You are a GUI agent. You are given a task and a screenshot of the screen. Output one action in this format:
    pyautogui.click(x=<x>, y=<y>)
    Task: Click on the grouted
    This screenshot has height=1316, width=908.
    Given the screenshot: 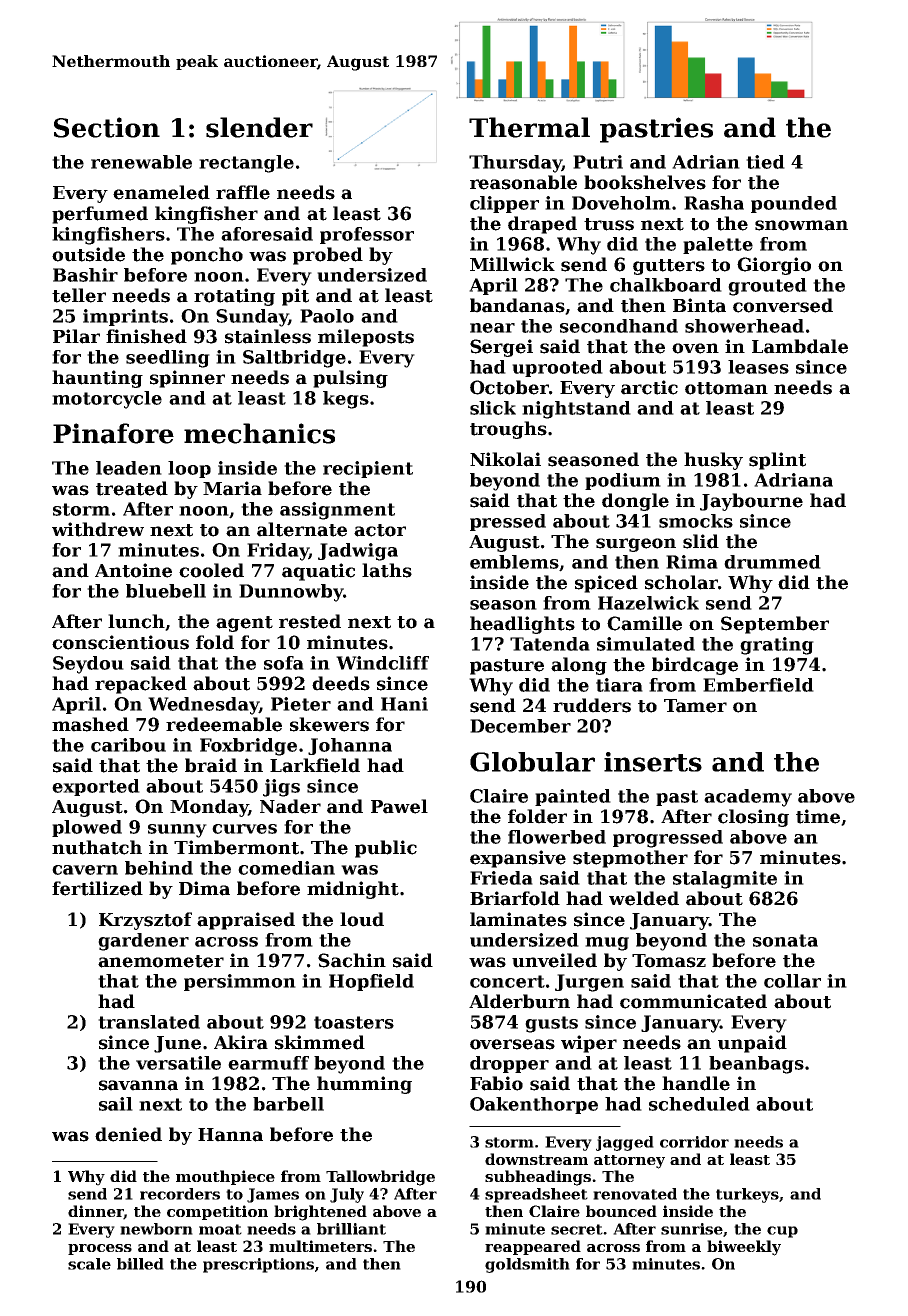 What is the action you would take?
    pyautogui.click(x=767, y=287)
